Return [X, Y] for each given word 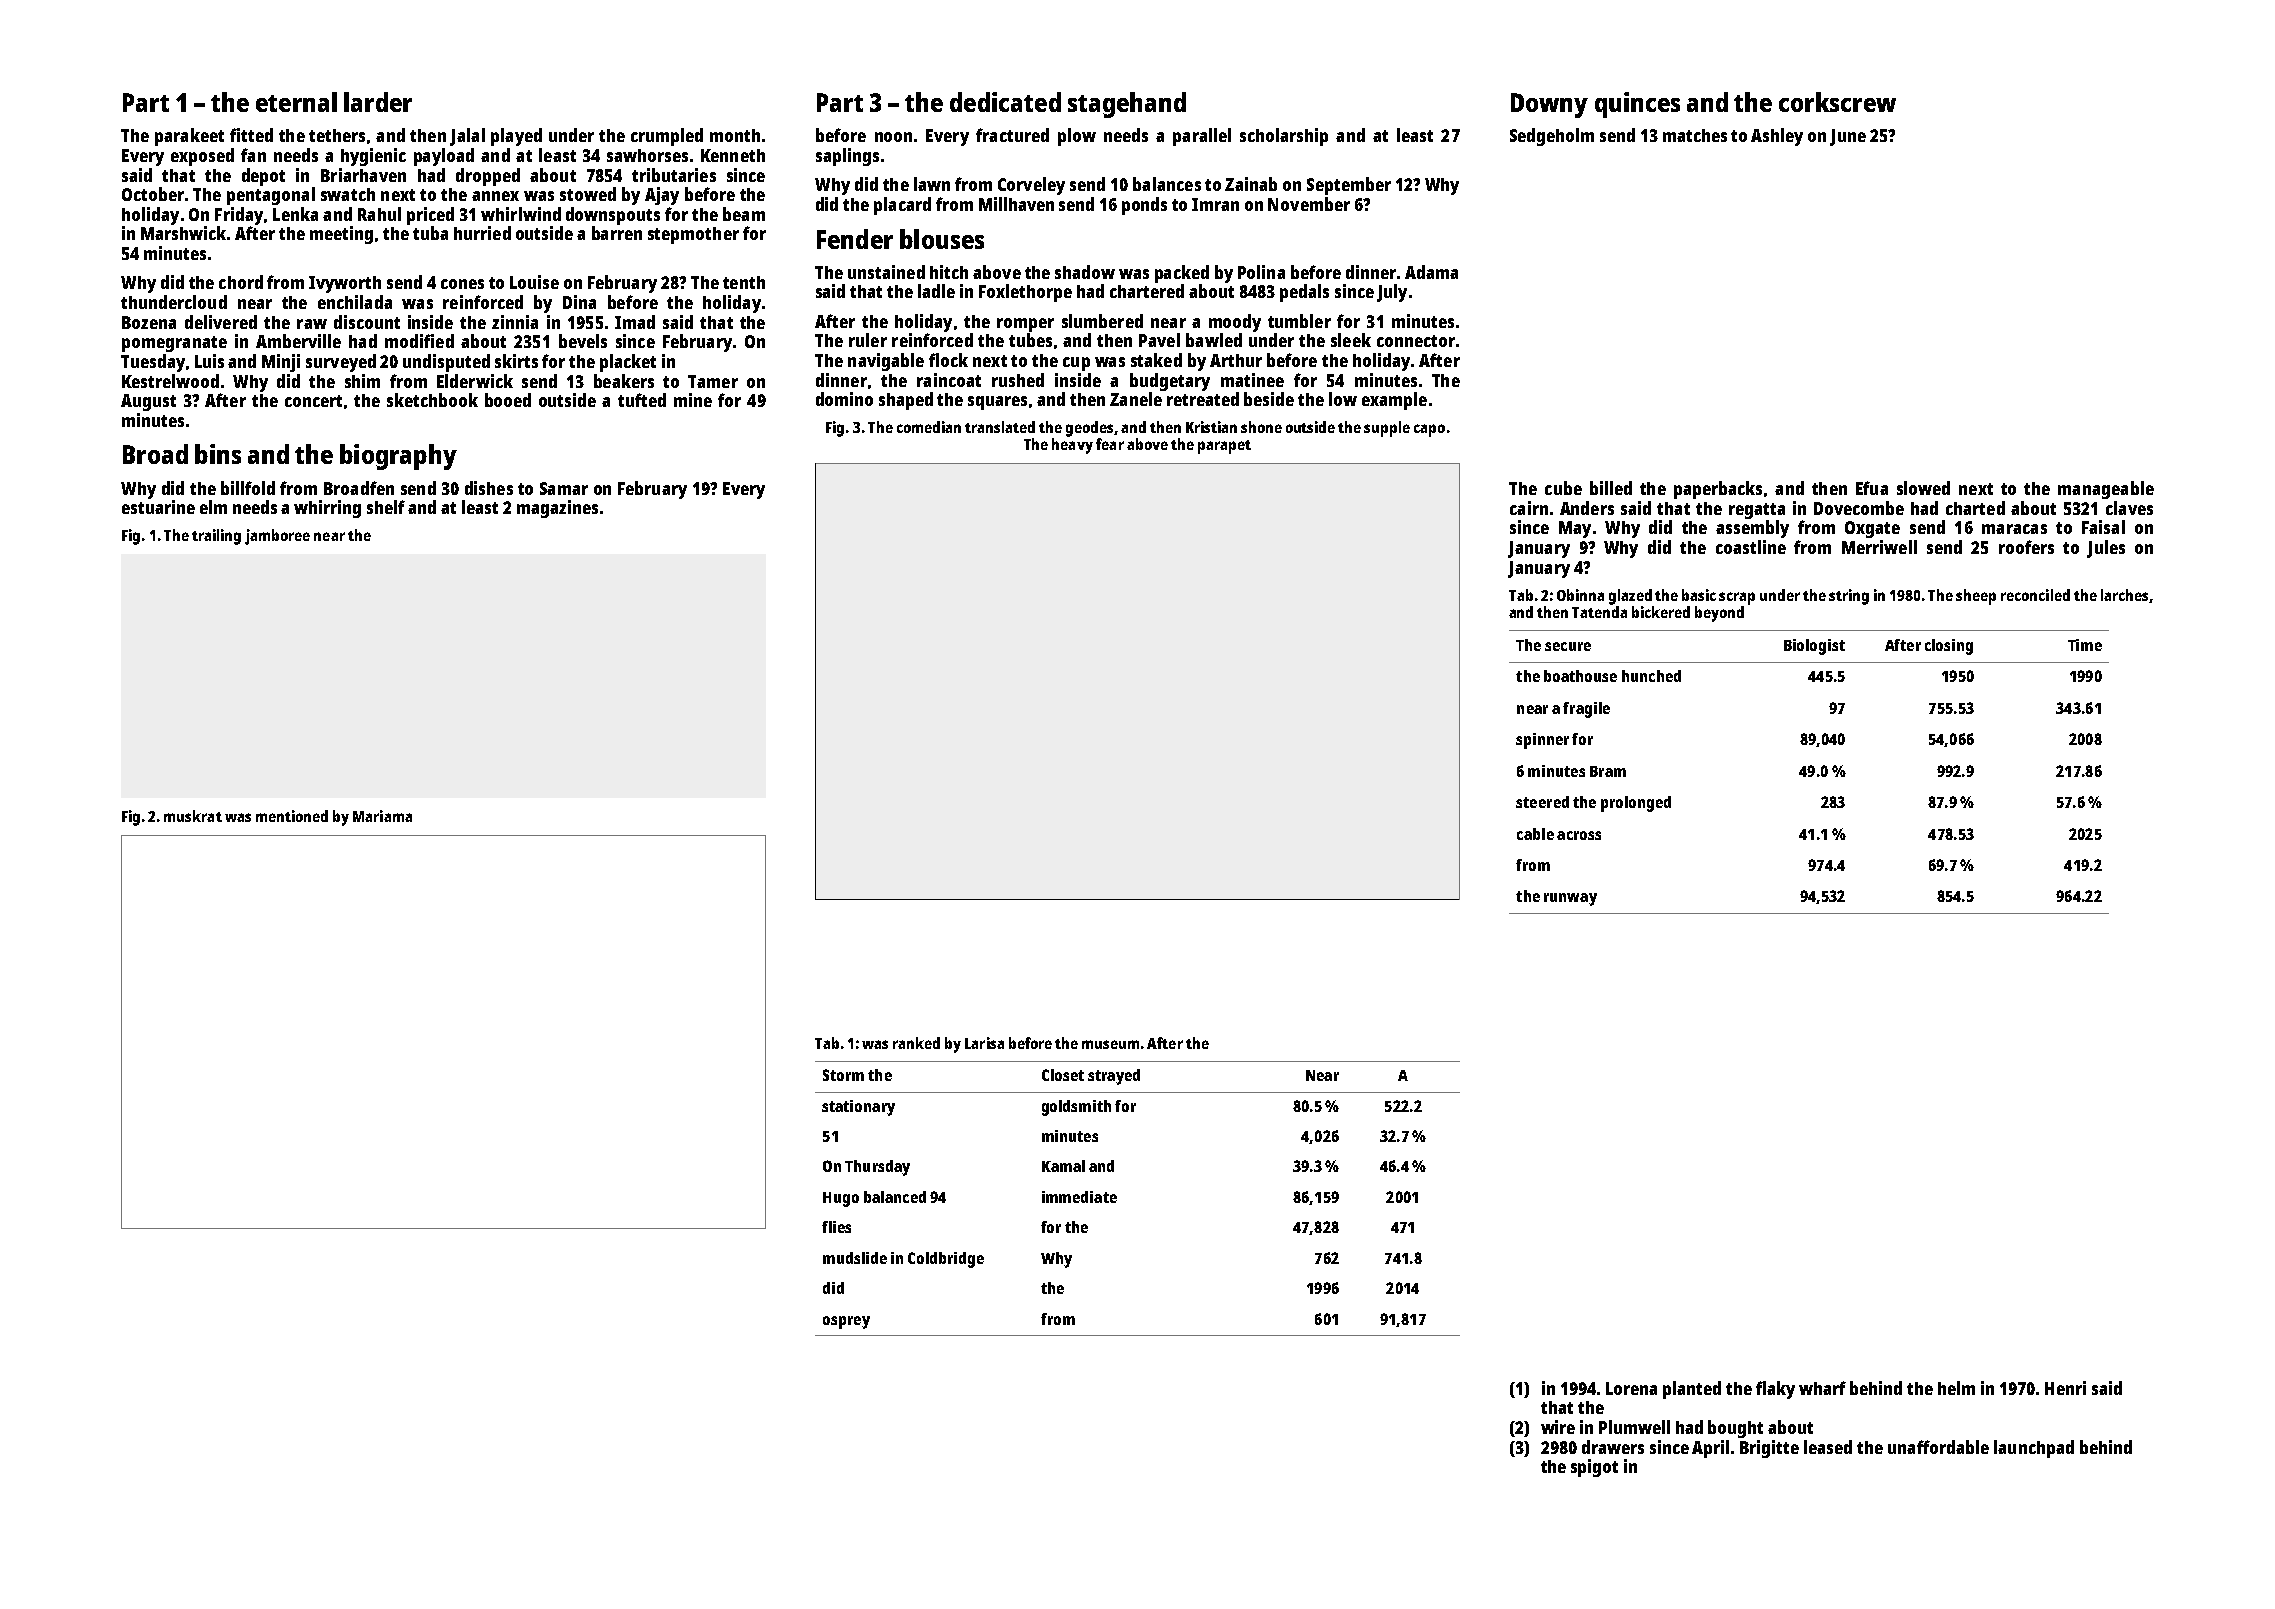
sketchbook [432, 400]
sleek [1351, 340]
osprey [846, 1322]
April [1710, 1449]
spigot [1594, 1468]
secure [1568, 646]
